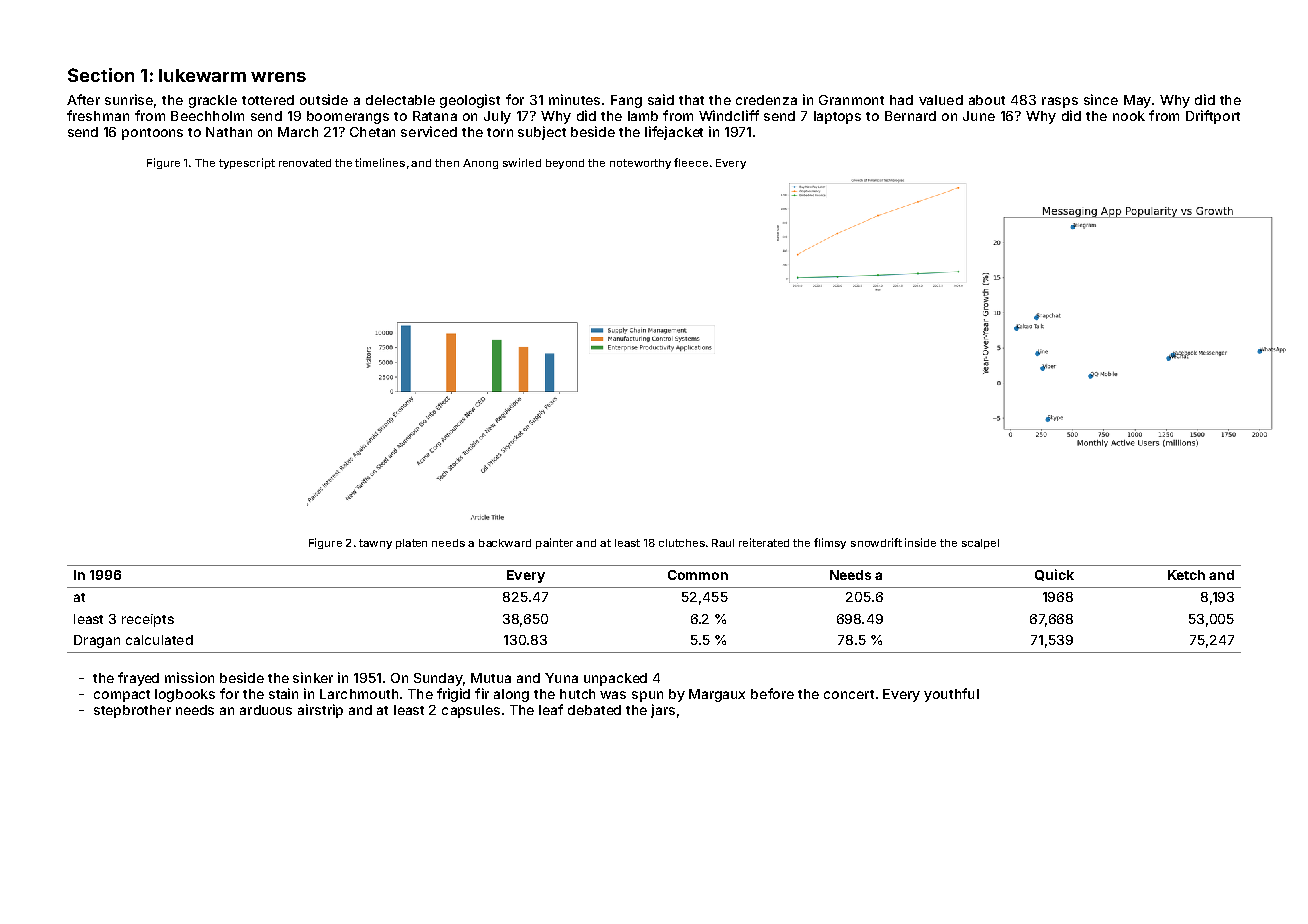 The width and height of the screenshot is (1308, 924). I want to click on stepbrother, so click(132, 711).
